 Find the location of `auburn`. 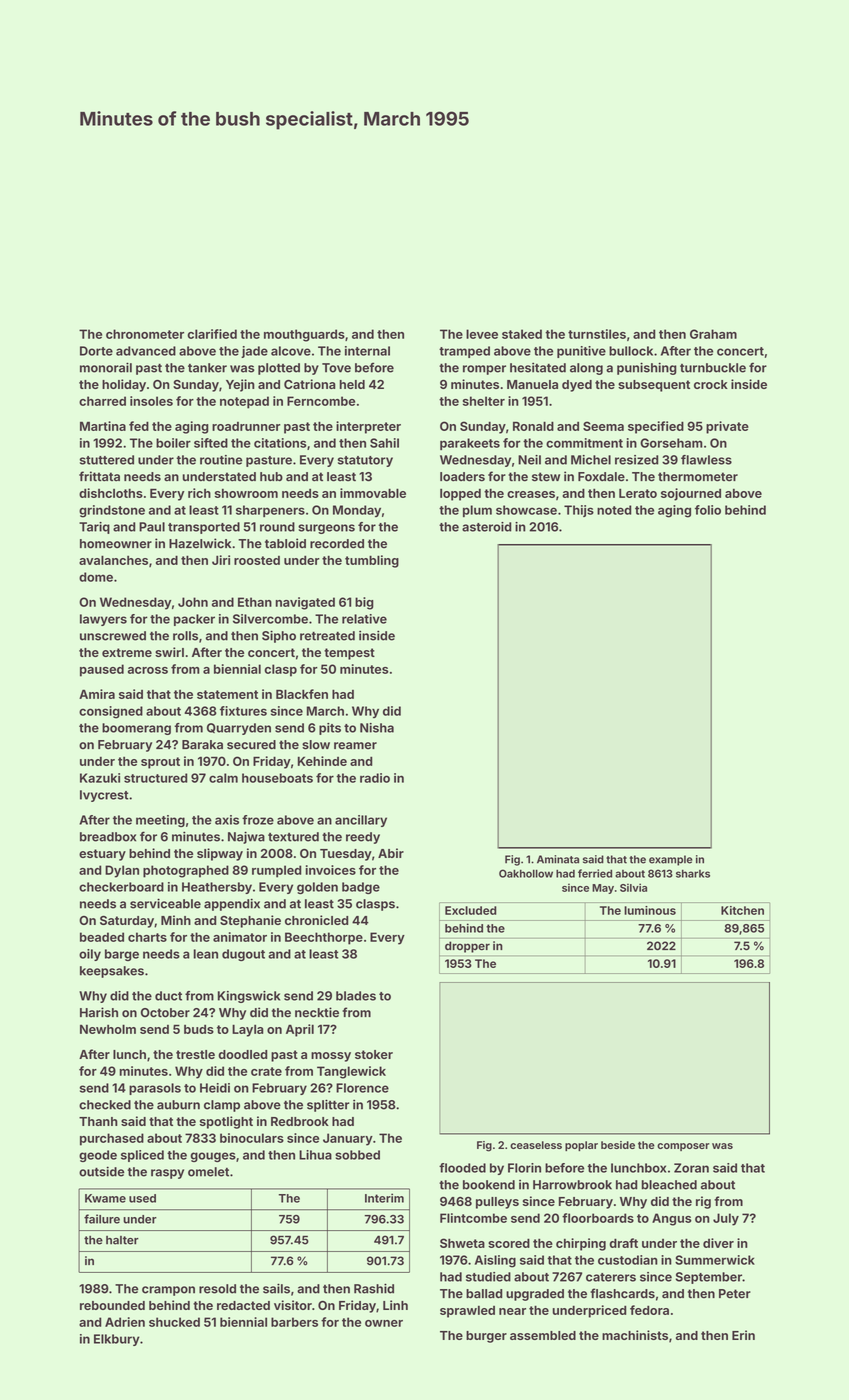

auburn is located at coordinates (178, 1105).
